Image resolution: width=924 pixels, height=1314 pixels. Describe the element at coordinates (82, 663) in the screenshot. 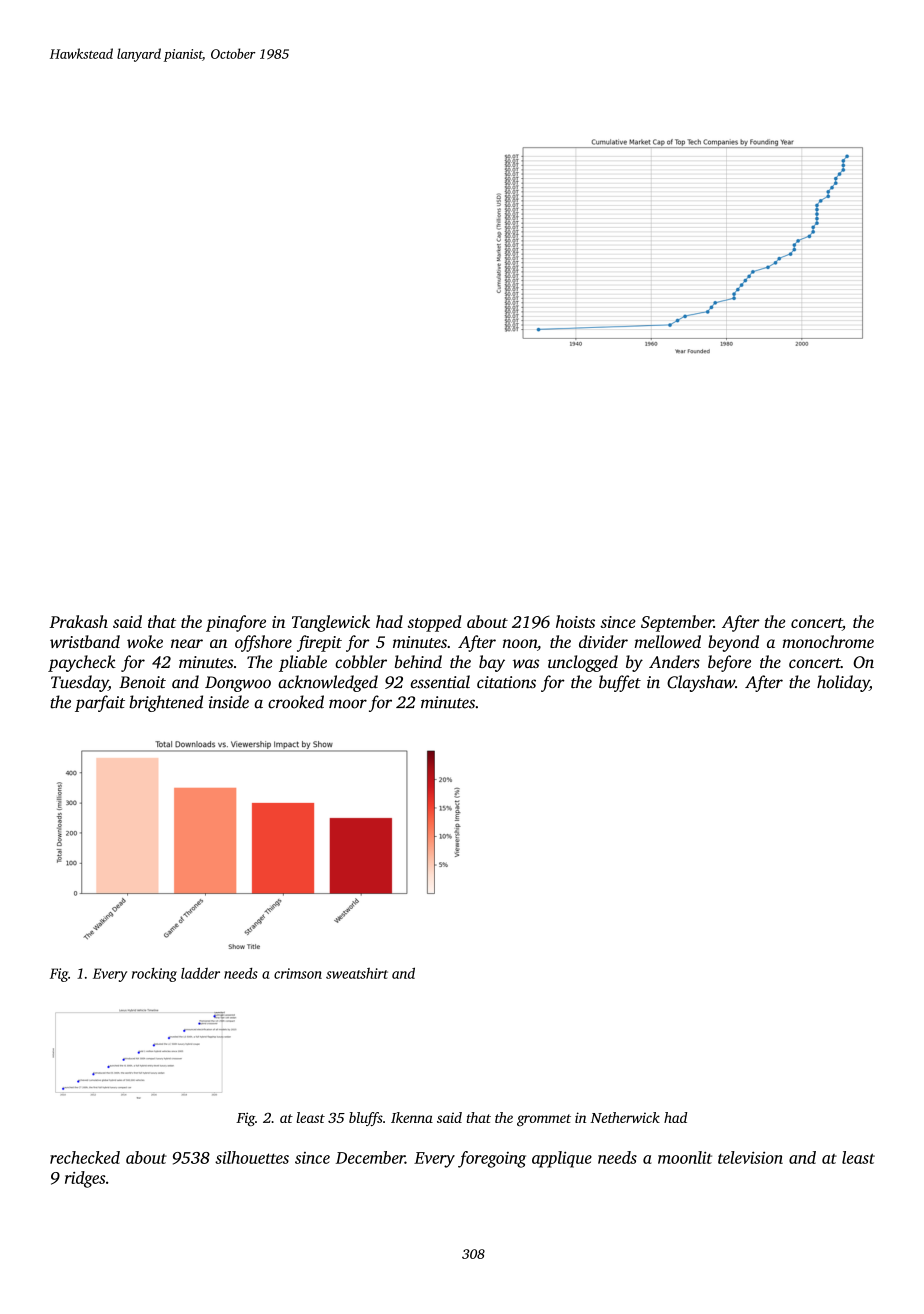

I see `paycheck` at that location.
